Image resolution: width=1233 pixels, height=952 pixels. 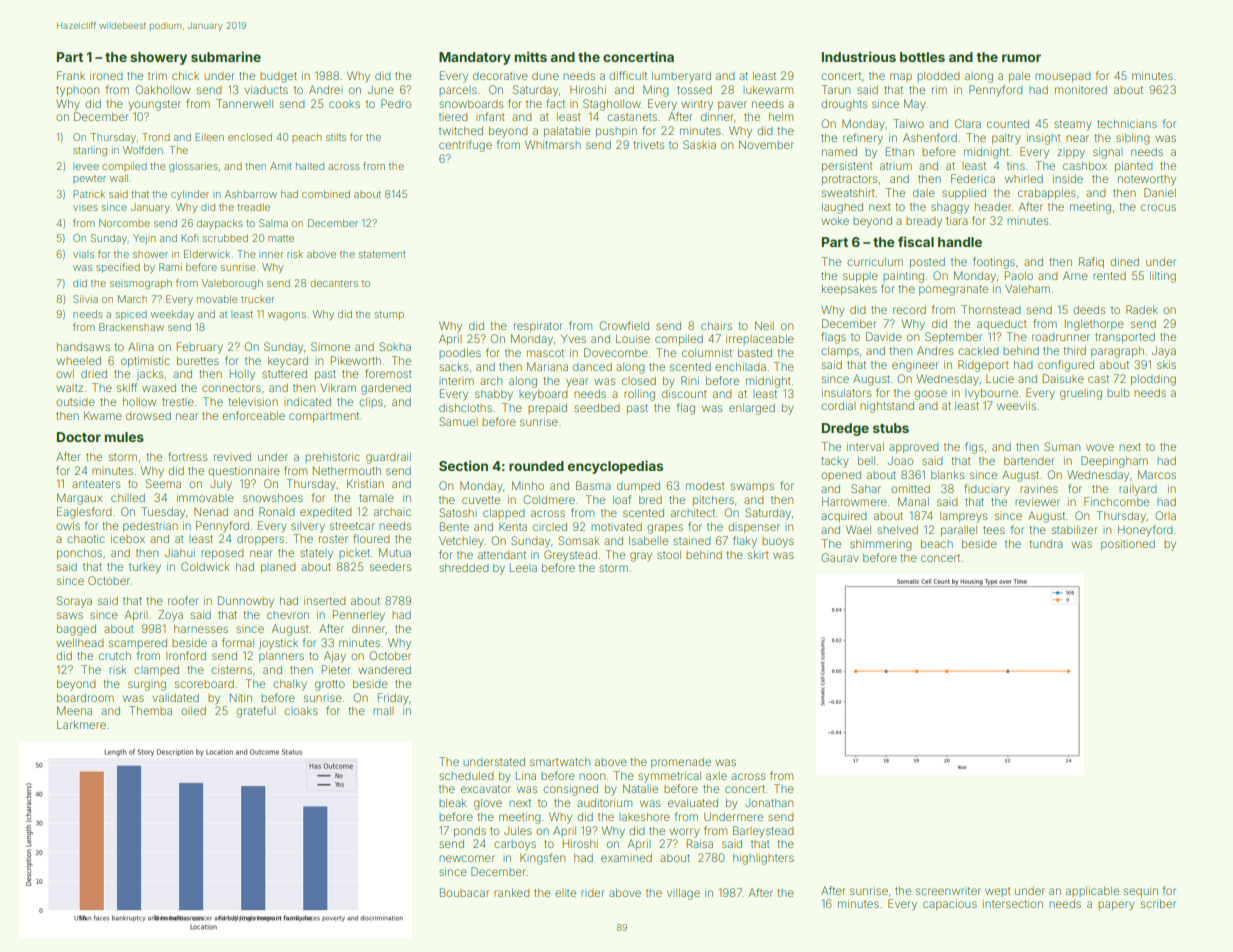 What do you see at coordinates (81, 725) in the page?
I see `Larkmere` at bounding box center [81, 725].
